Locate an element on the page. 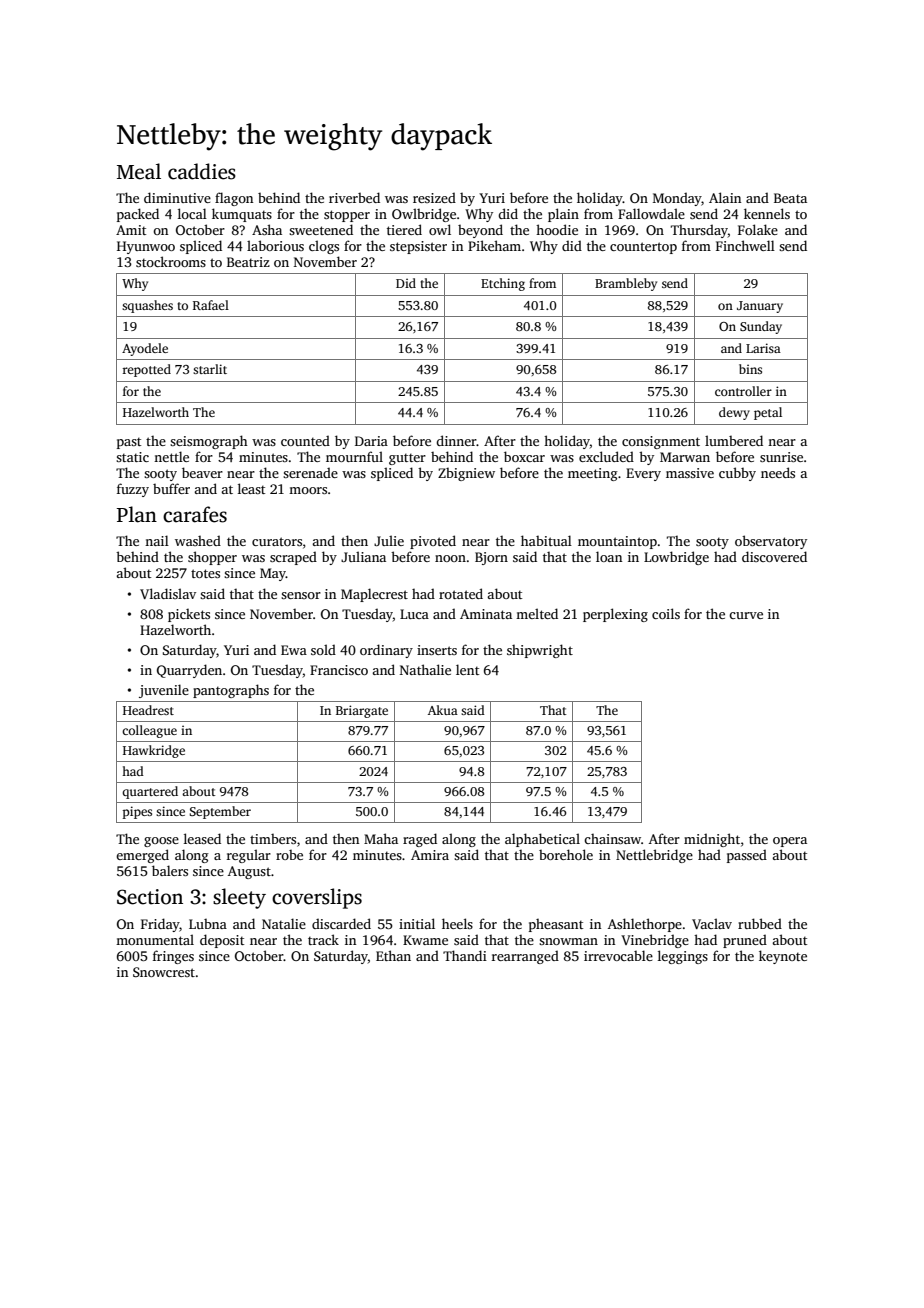  Monday is located at coordinates (677, 199).
